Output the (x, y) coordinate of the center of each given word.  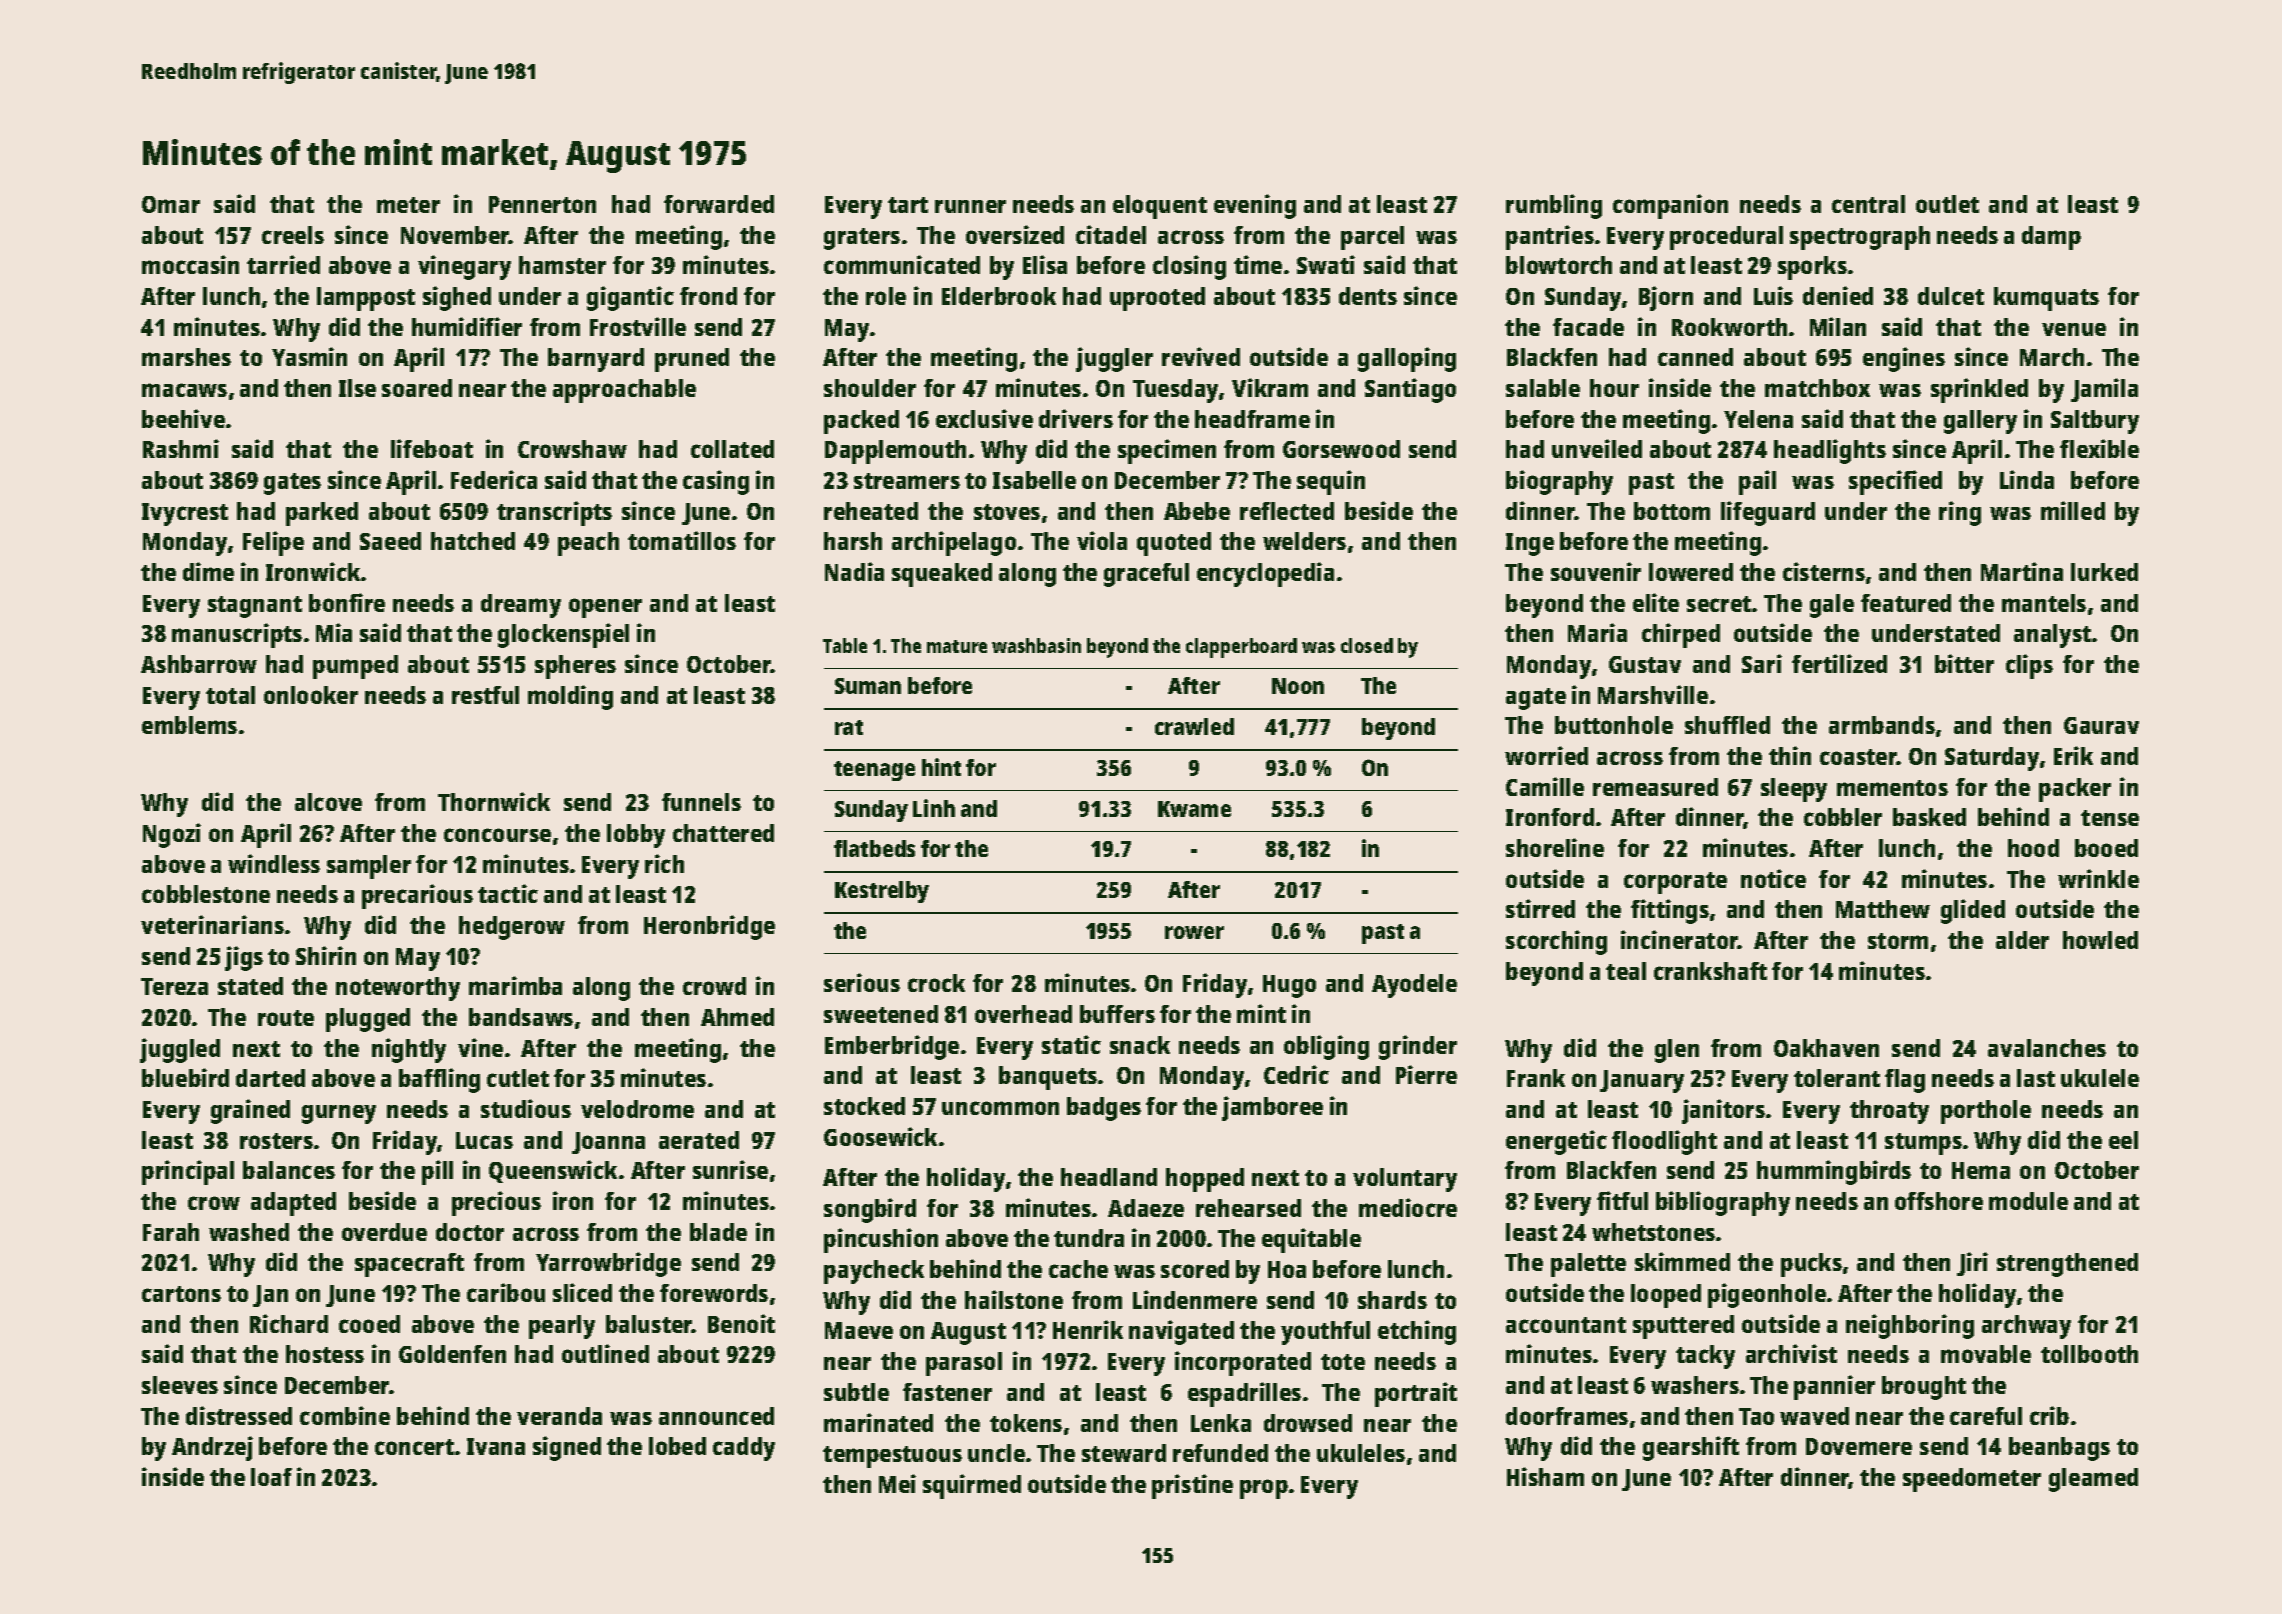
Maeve (859, 1330)
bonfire (347, 602)
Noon (1298, 686)
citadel (1111, 234)
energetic (1556, 1142)
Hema (1981, 1170)
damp (2051, 238)
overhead (1023, 1014)
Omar (171, 204)
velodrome (637, 1109)
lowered (1691, 572)
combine (345, 1415)
